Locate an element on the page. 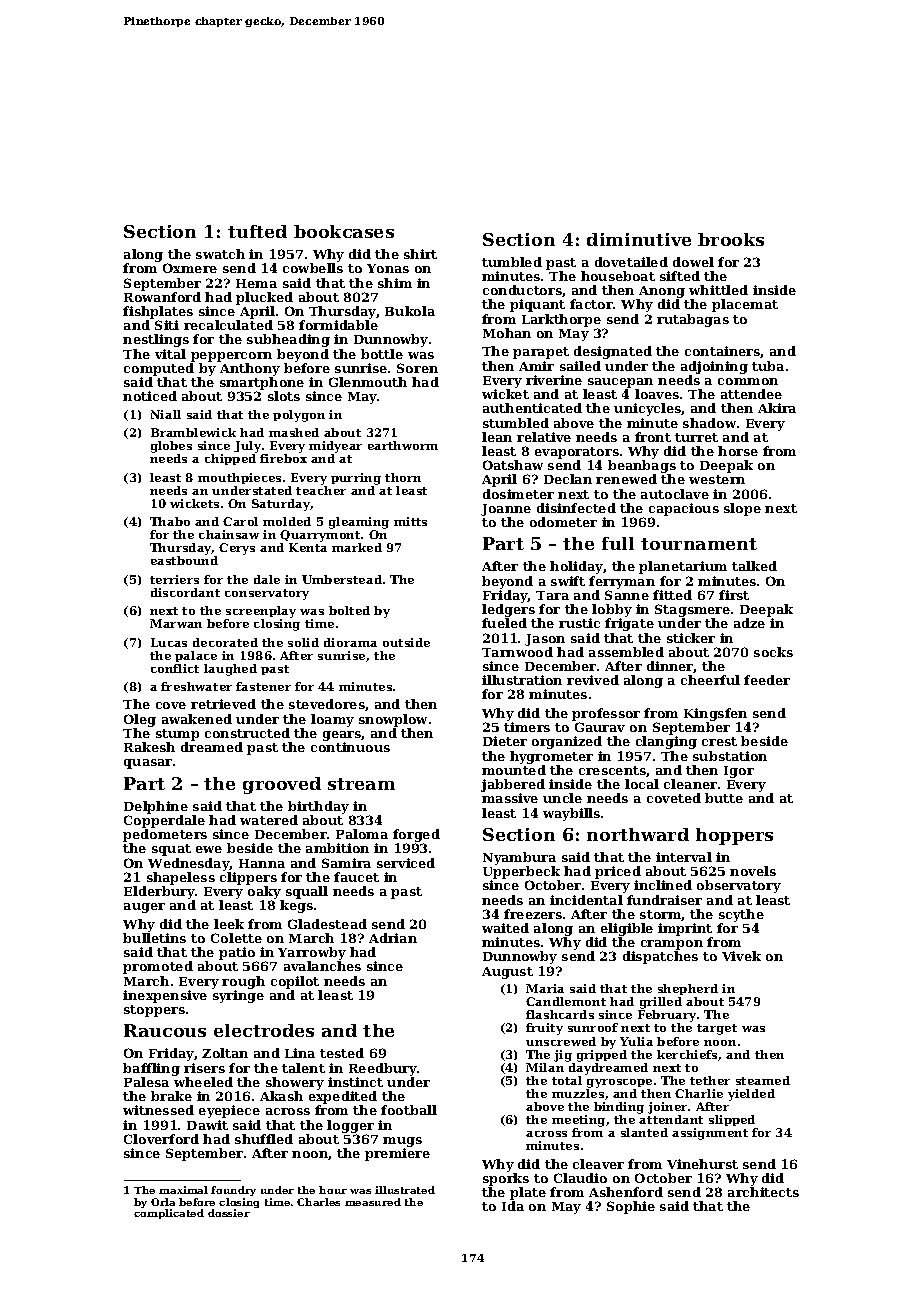  fundraiser is located at coordinates (664, 900).
